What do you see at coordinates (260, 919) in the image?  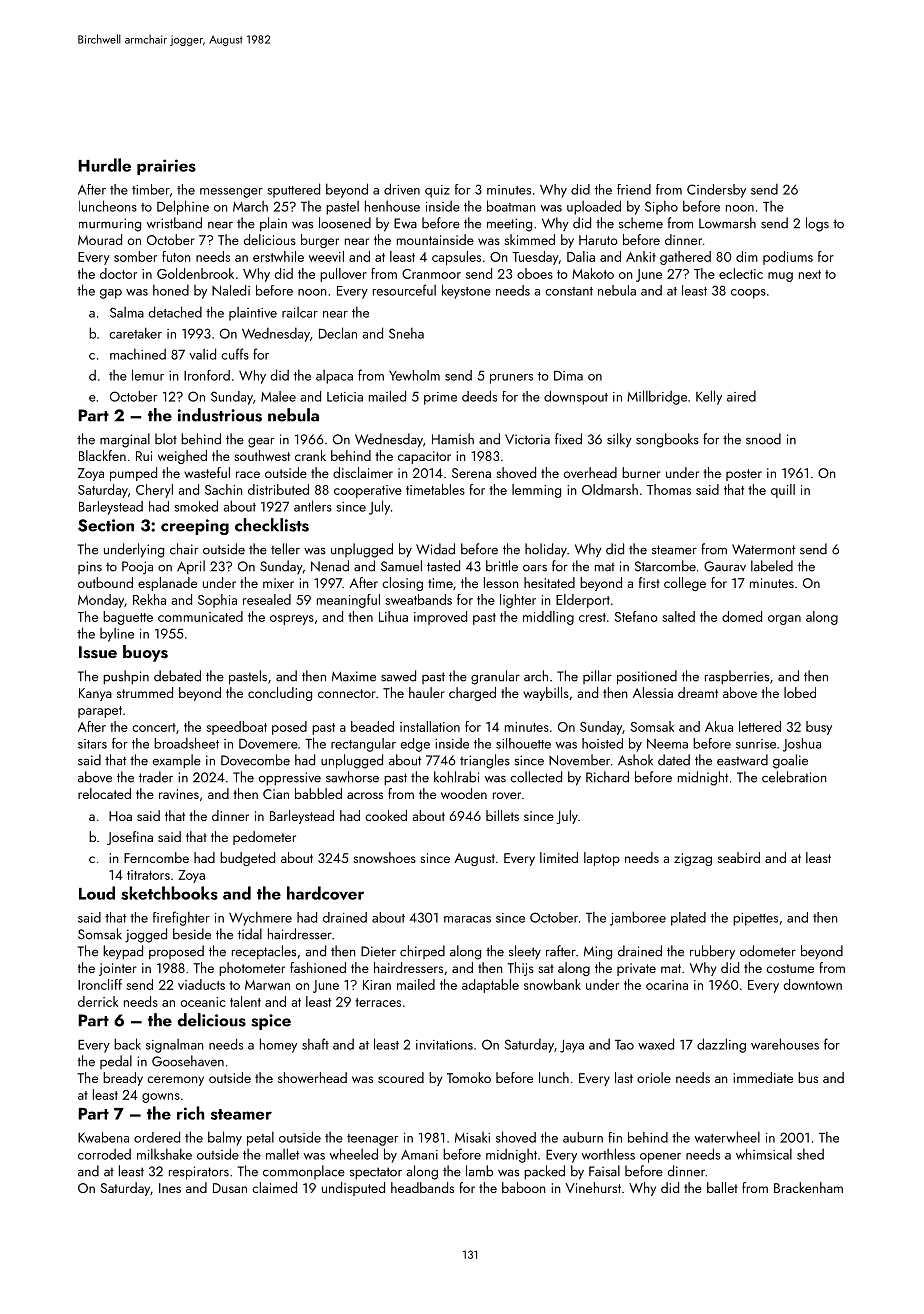 I see `Wychmere` at bounding box center [260, 919].
